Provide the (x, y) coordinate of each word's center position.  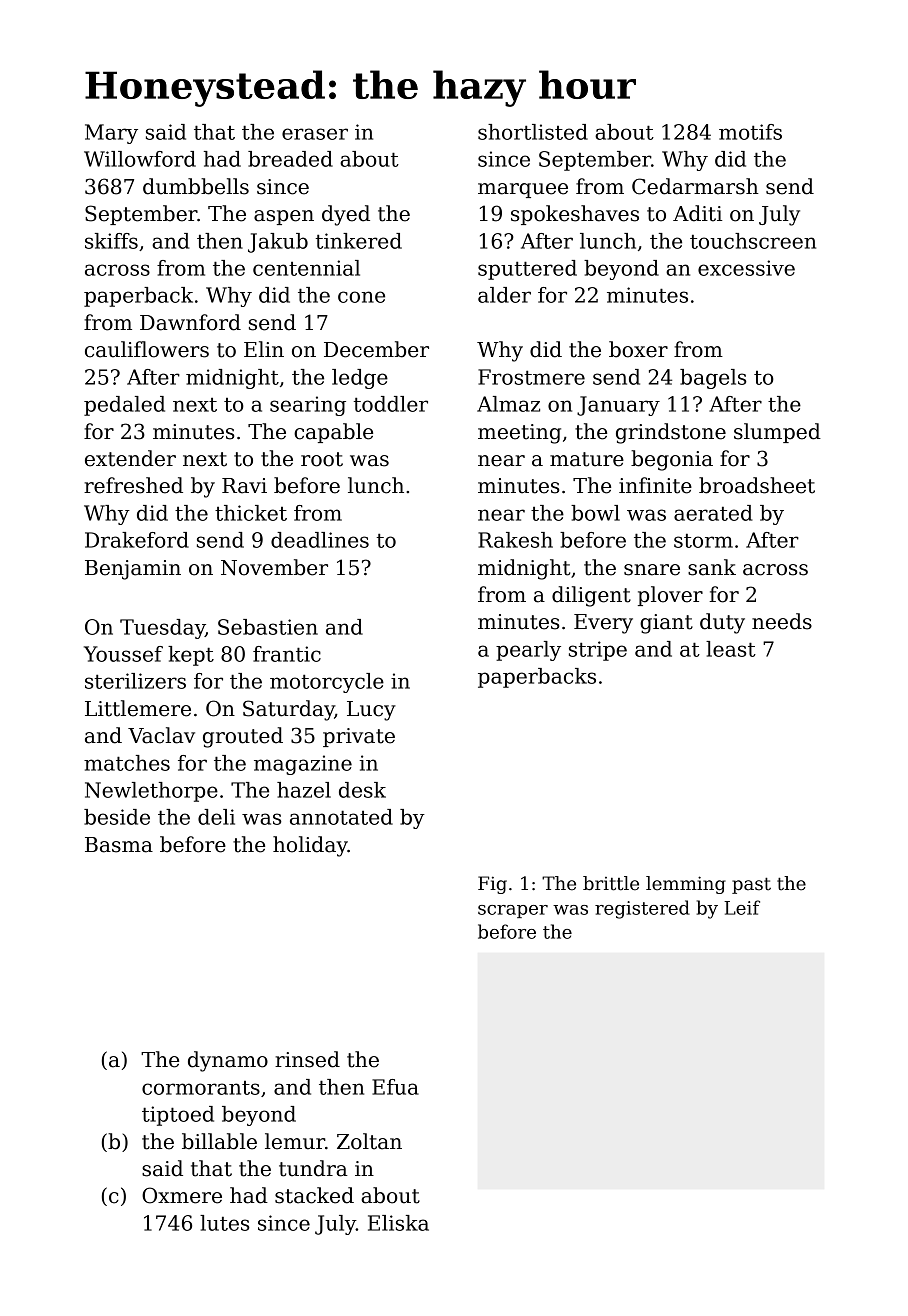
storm (703, 540)
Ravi (244, 486)
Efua (395, 1087)
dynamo (228, 1061)
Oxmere (182, 1195)
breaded (290, 159)
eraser (315, 134)
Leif (742, 907)
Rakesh (515, 540)
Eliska (398, 1223)
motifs (750, 132)
